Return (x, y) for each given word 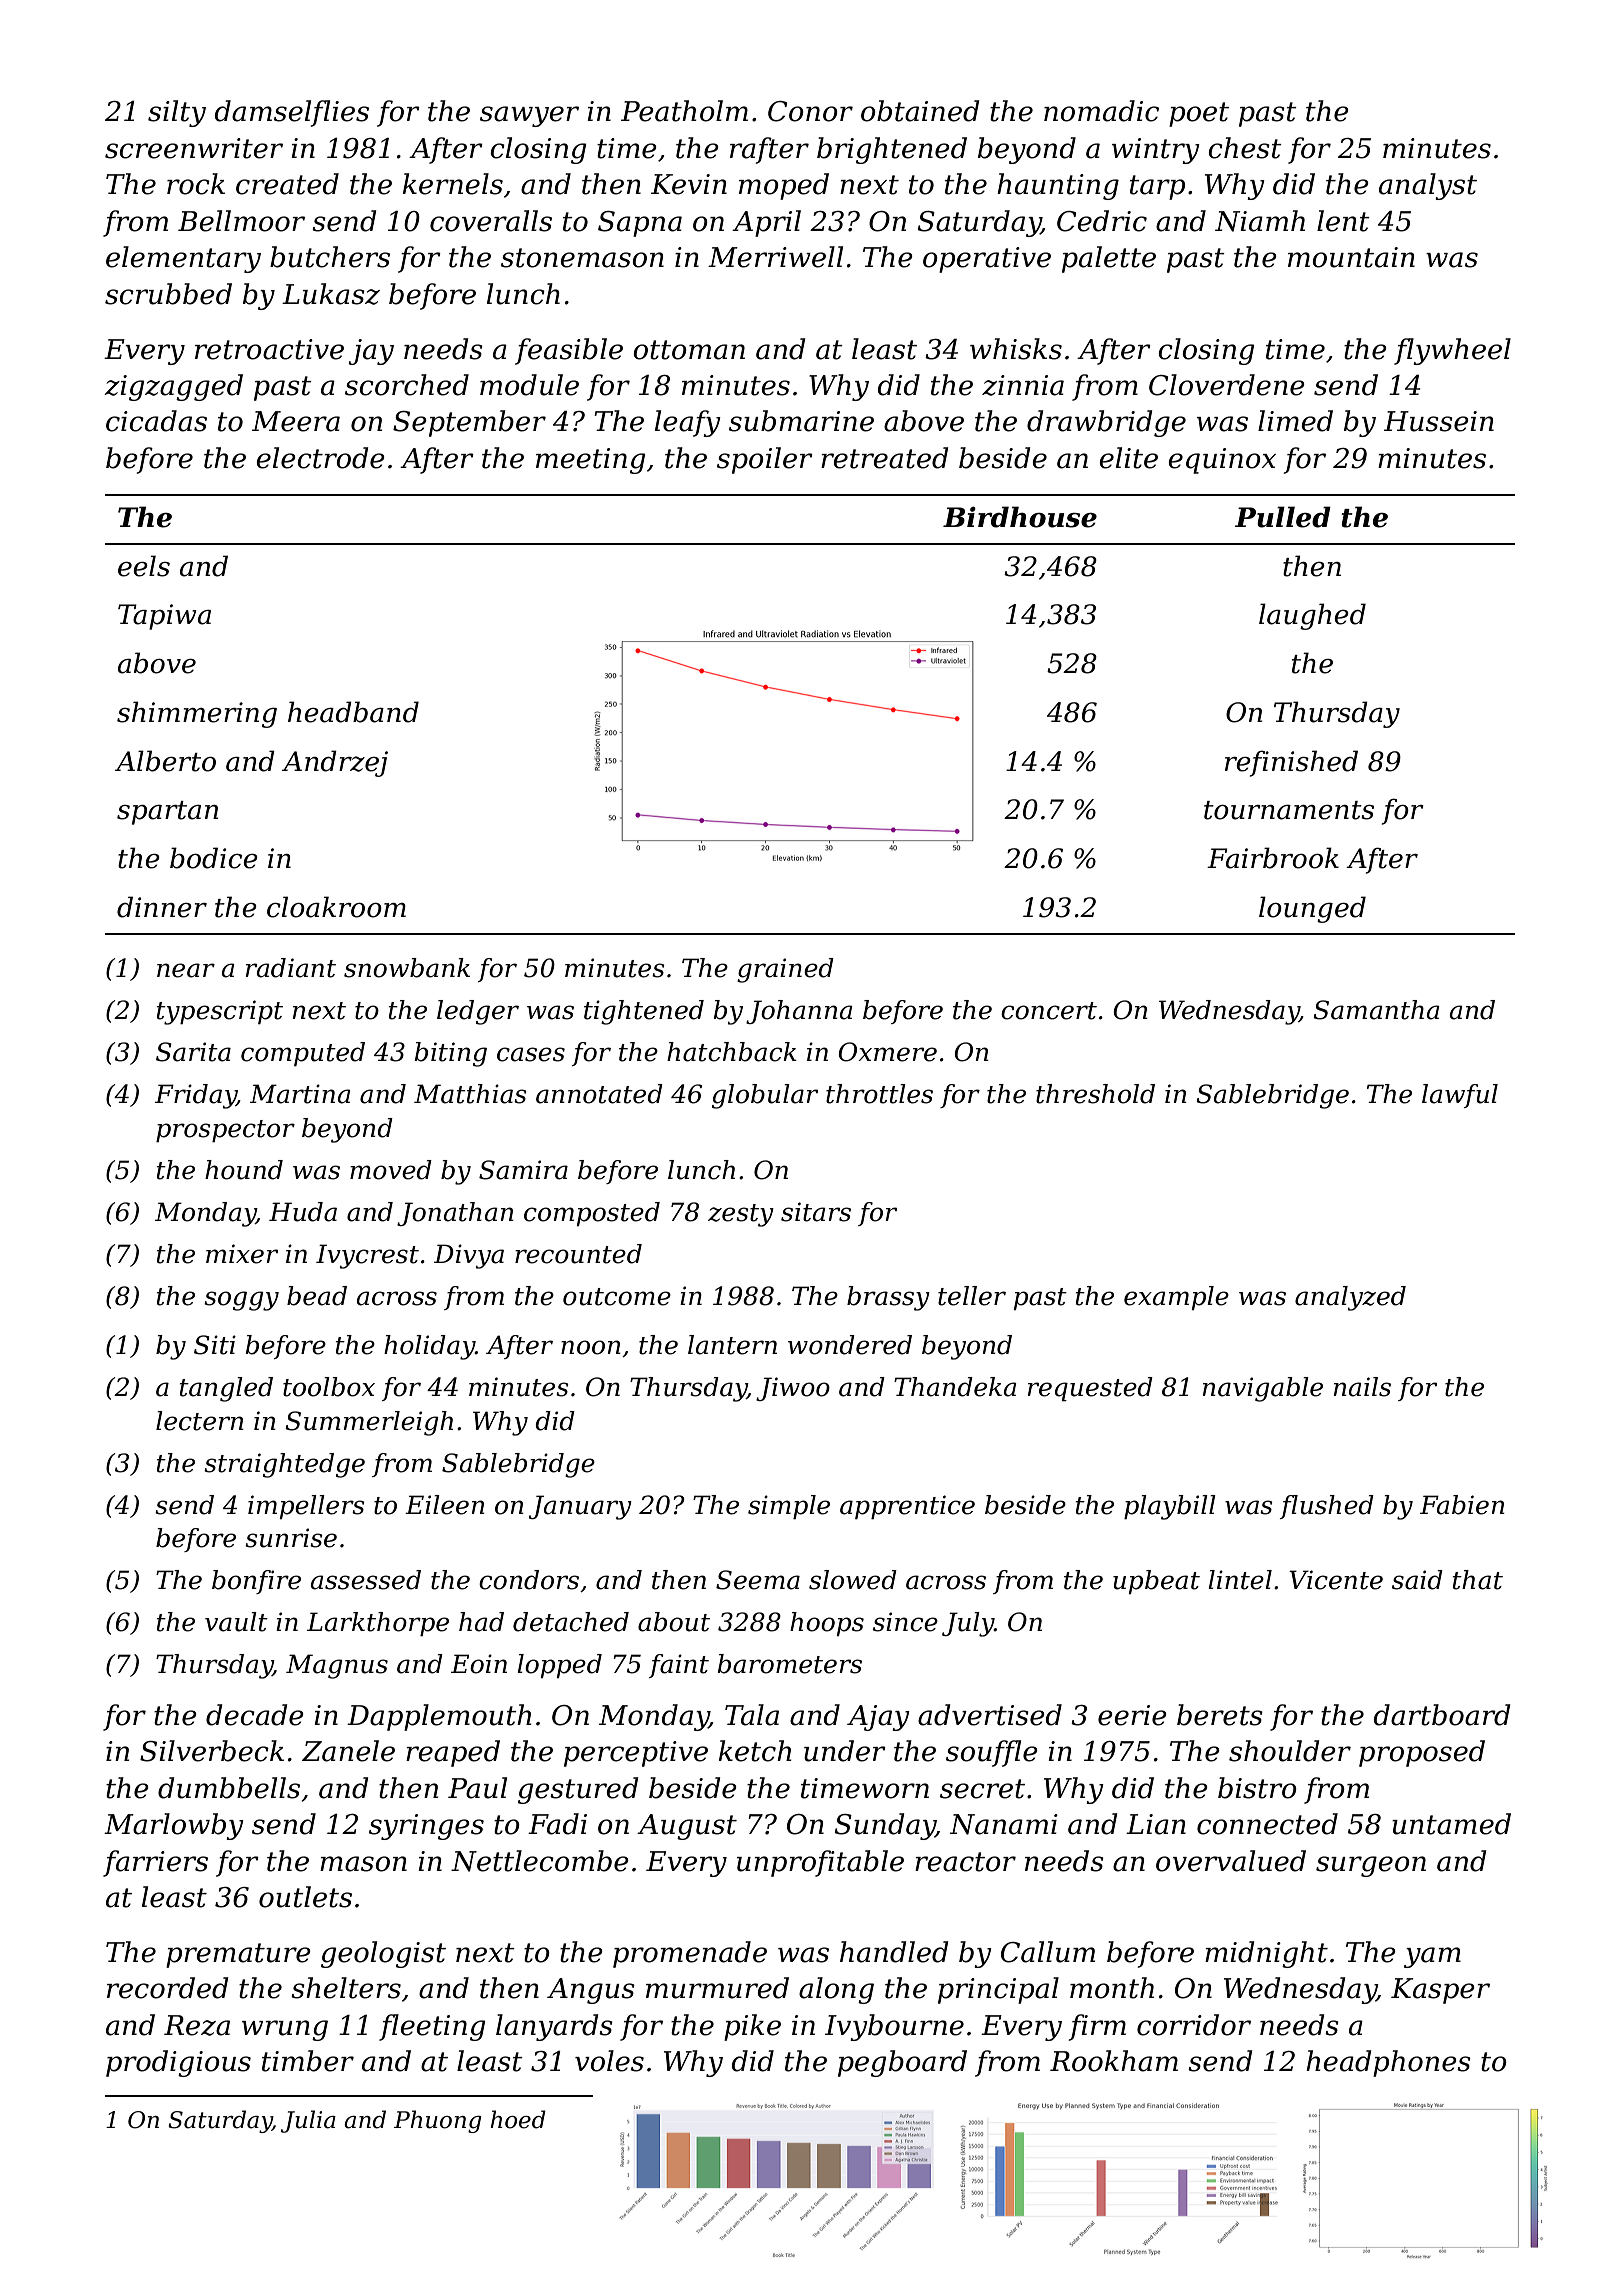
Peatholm (684, 111)
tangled (226, 1389)
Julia (308, 2121)
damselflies (292, 113)
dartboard (1442, 1715)
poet (1199, 114)
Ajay (878, 1718)
